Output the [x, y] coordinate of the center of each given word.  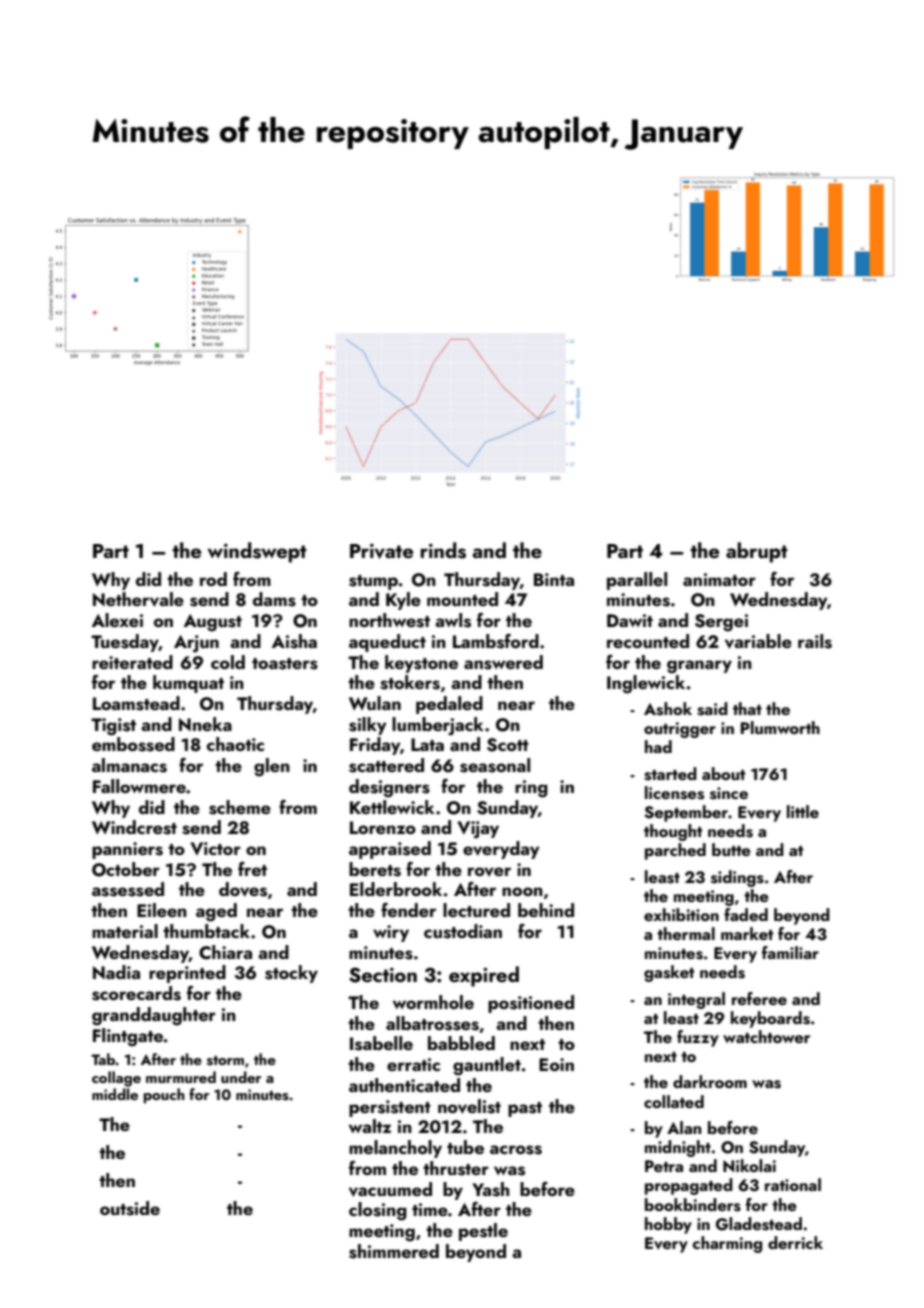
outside [130, 1208]
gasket [669, 973]
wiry [391, 933]
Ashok [668, 709]
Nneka [205, 724]
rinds [443, 550]
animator [719, 579]
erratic [413, 1064]
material [125, 931]
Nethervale [138, 599]
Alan [684, 1127]
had [658, 746]
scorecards [136, 993]
